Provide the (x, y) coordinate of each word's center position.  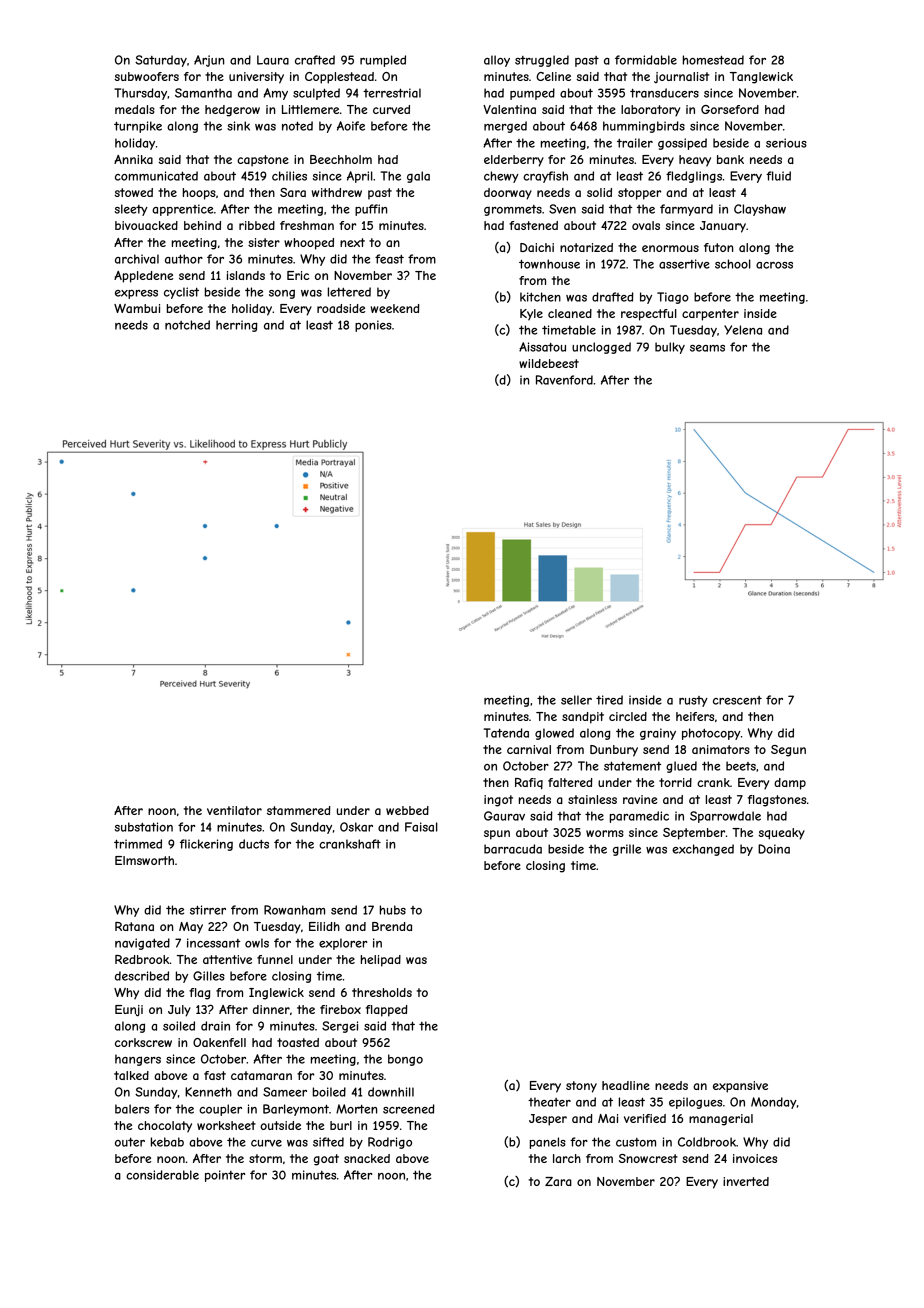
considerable (162, 1175)
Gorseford (730, 109)
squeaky (782, 834)
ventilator (234, 810)
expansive (740, 1087)
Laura (273, 60)
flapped (386, 1011)
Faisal (421, 827)
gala (418, 177)
